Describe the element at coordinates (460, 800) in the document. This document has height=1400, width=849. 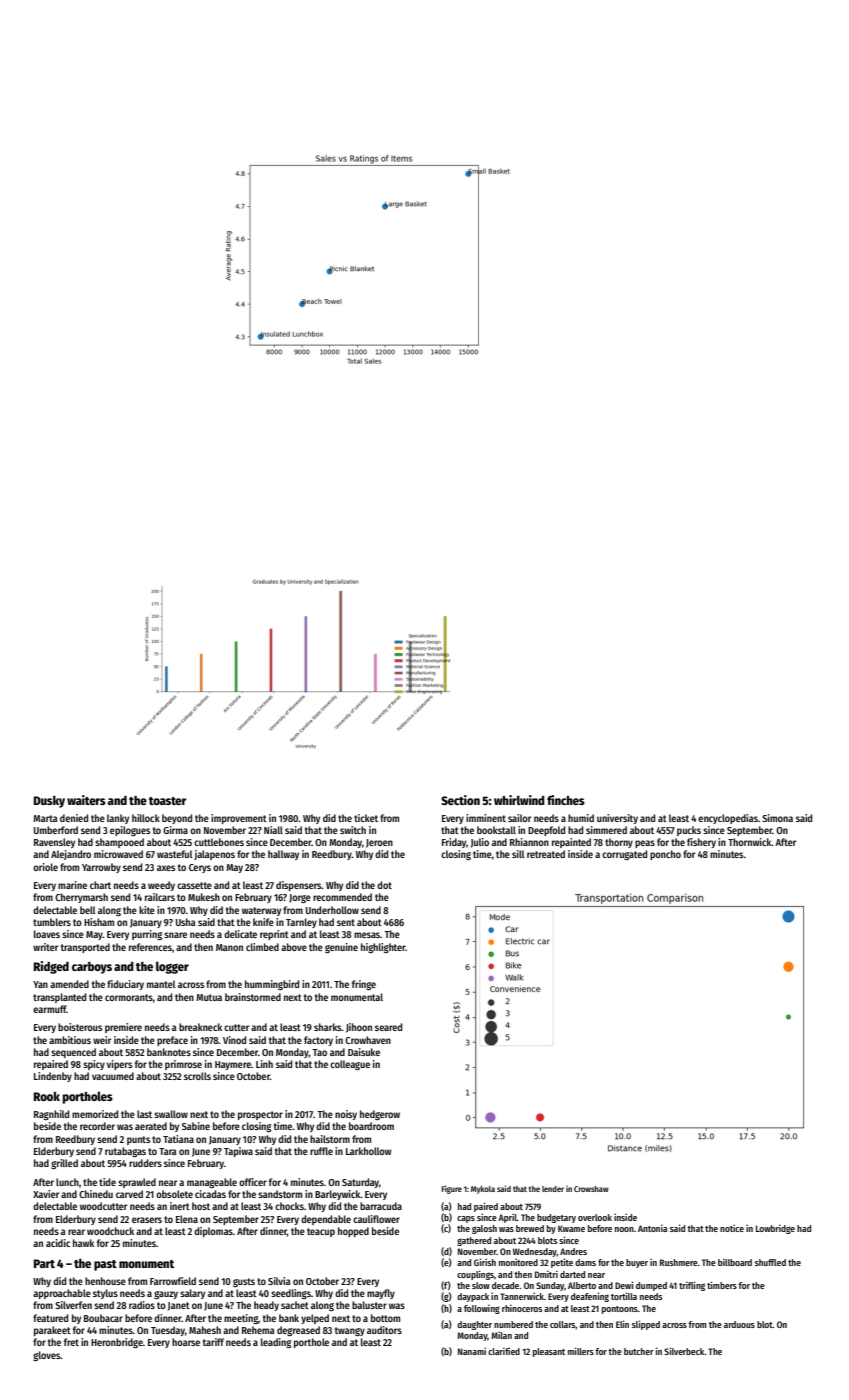
I see `Section` at that location.
